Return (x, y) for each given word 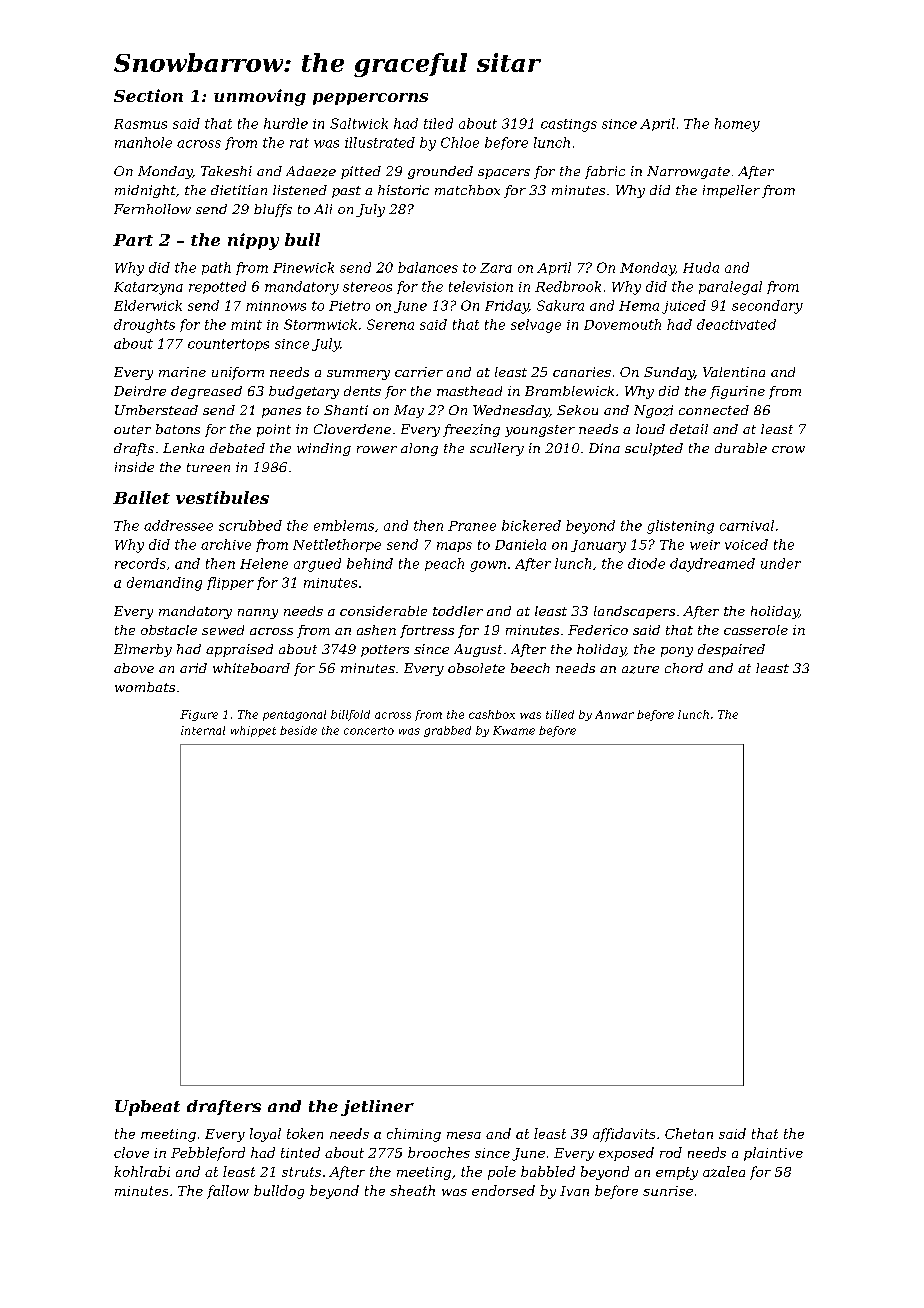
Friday (507, 307)
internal (203, 730)
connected (714, 410)
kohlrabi (142, 1171)
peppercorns (370, 99)
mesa (464, 1135)
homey (737, 125)
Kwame (514, 730)
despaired (731, 650)
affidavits (624, 1135)
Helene (264, 563)
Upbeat (147, 1108)
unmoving (260, 97)
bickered (531, 525)
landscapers (634, 612)
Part (133, 240)
